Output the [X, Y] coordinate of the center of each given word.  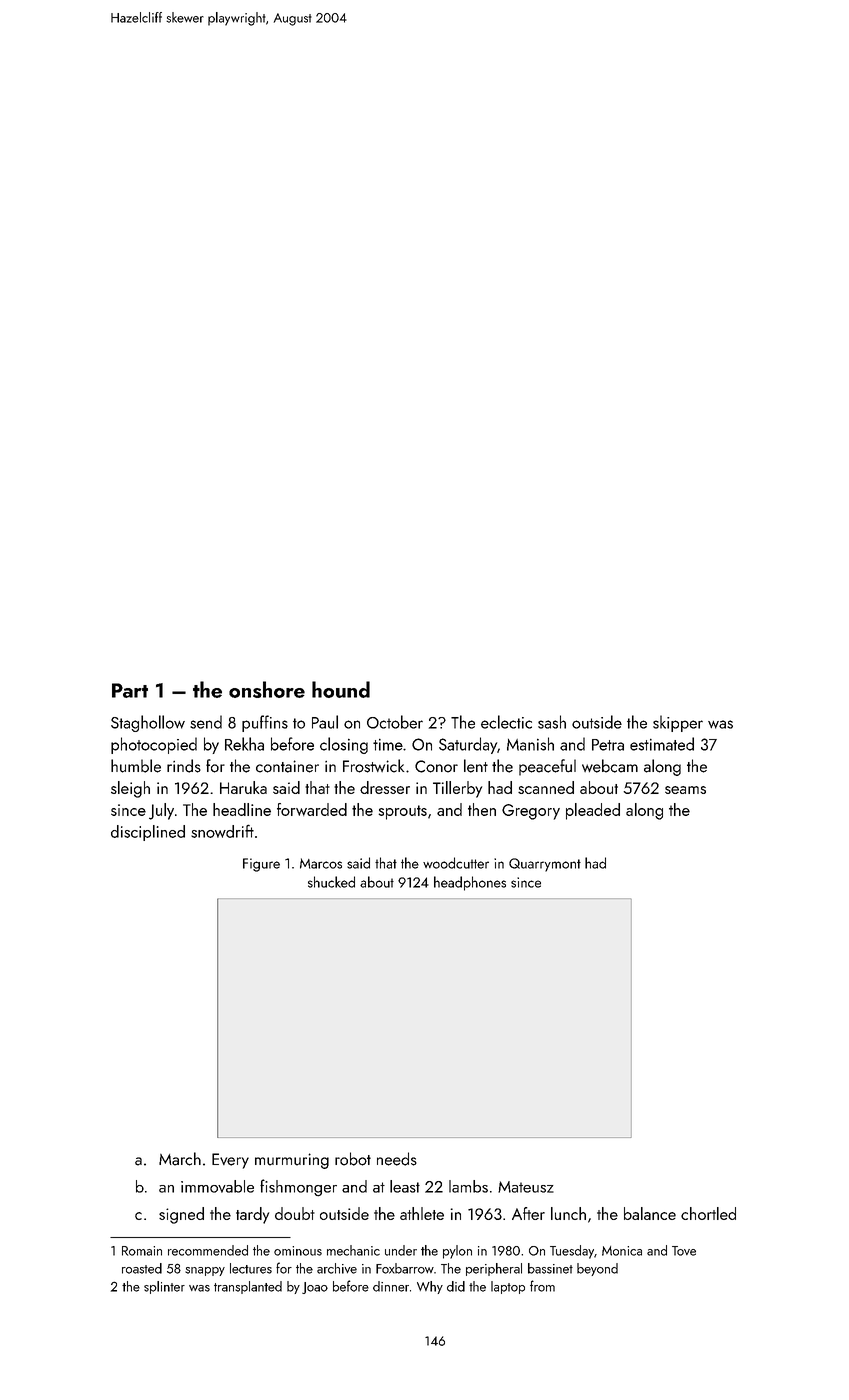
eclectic [506, 722]
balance [650, 1213]
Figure [261, 865]
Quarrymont [545, 865]
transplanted [248, 1287]
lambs [468, 1186]
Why [430, 1287]
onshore [267, 689]
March [180, 1159]
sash [552, 722]
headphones [470, 883]
